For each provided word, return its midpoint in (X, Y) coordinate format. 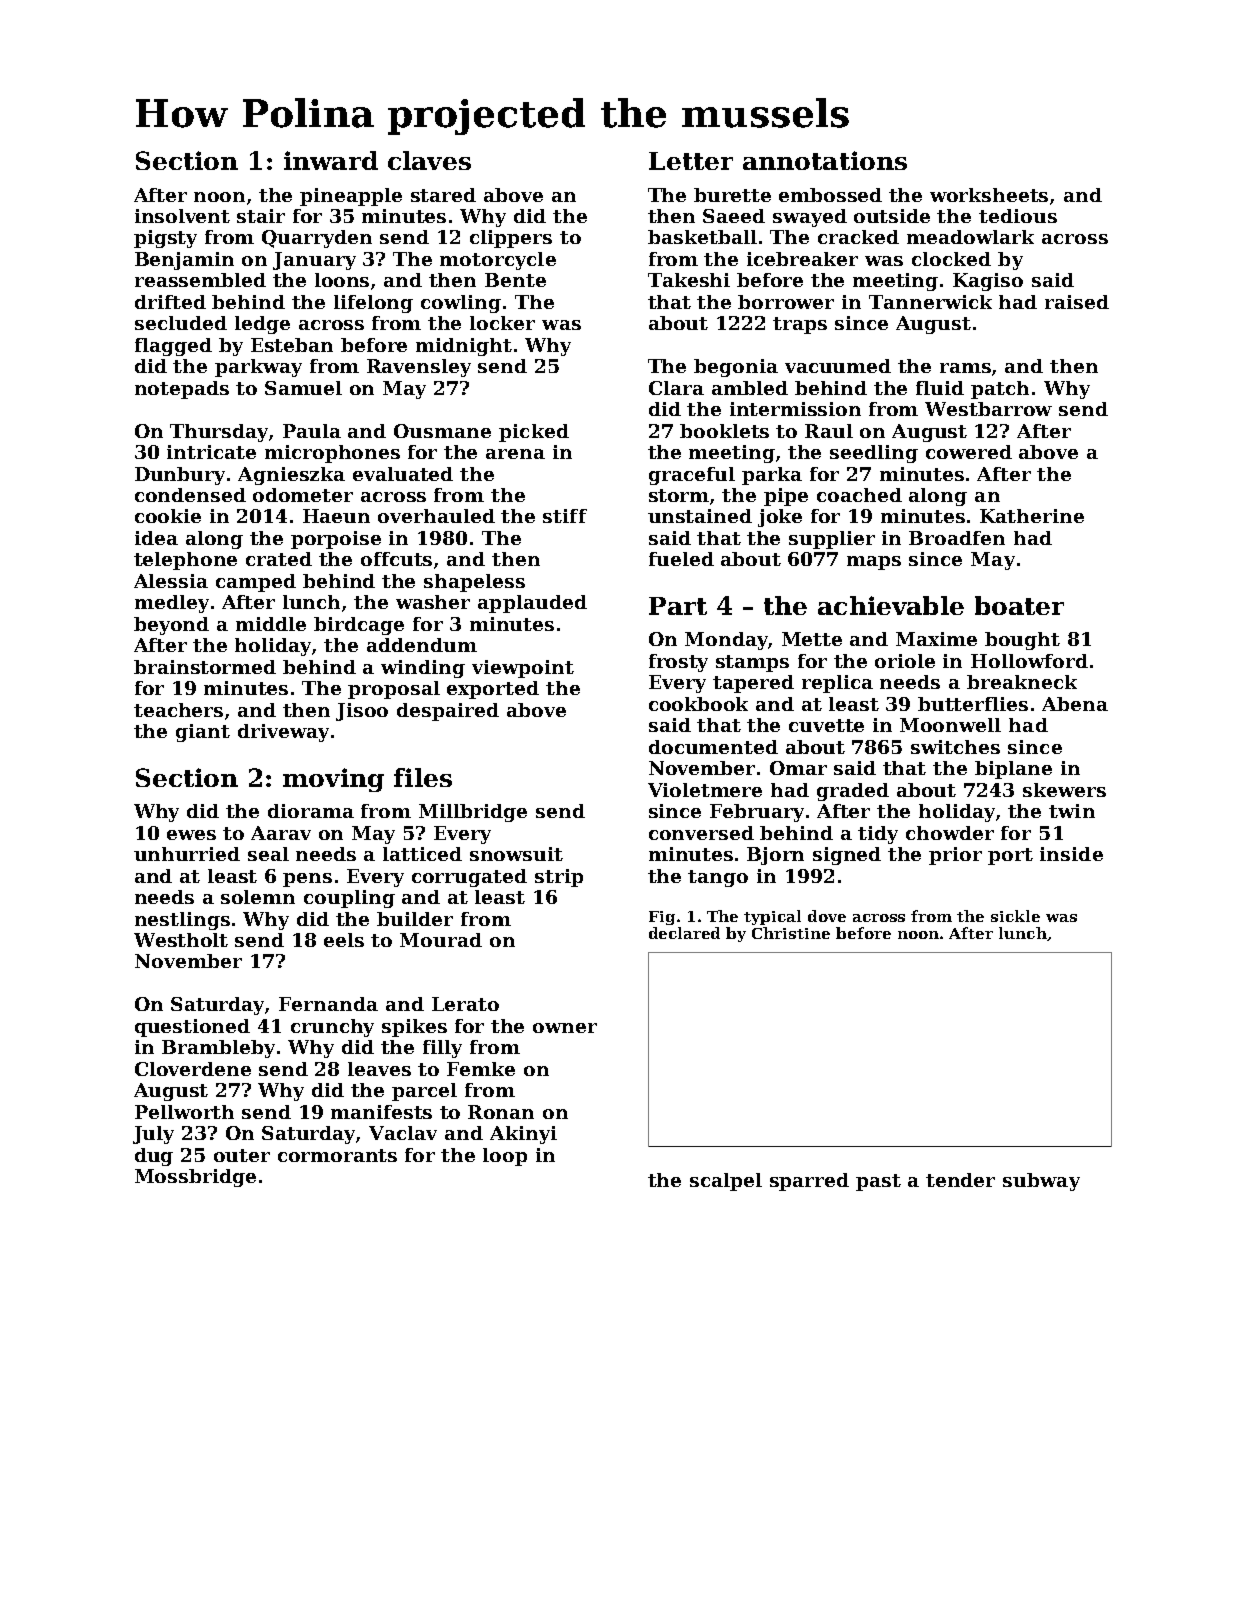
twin (1072, 811)
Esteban (292, 345)
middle (271, 624)
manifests (381, 1112)
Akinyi (523, 1135)
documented (713, 747)
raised (1077, 302)
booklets (724, 431)
